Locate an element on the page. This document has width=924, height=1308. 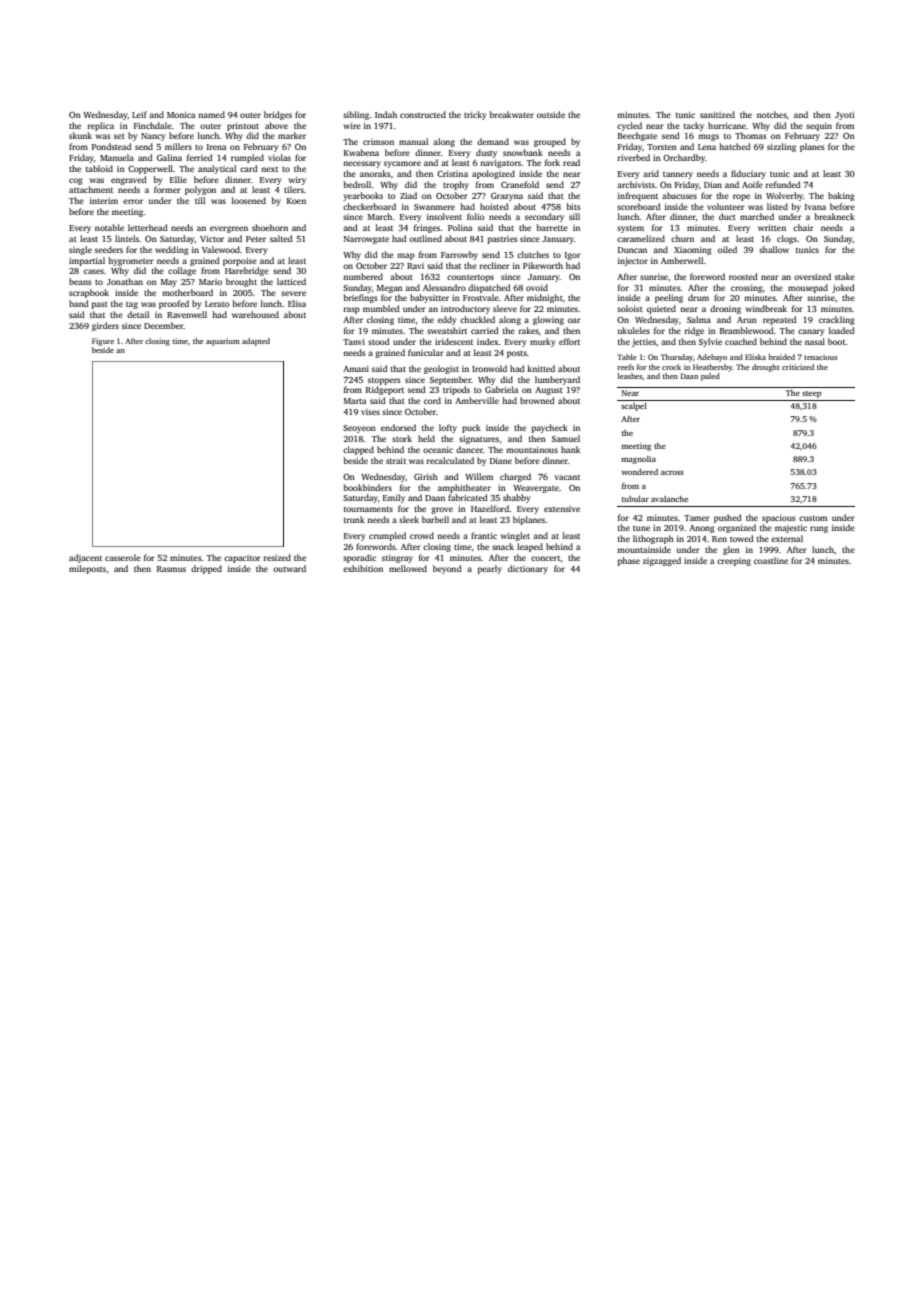
creeping is located at coordinates (734, 562).
